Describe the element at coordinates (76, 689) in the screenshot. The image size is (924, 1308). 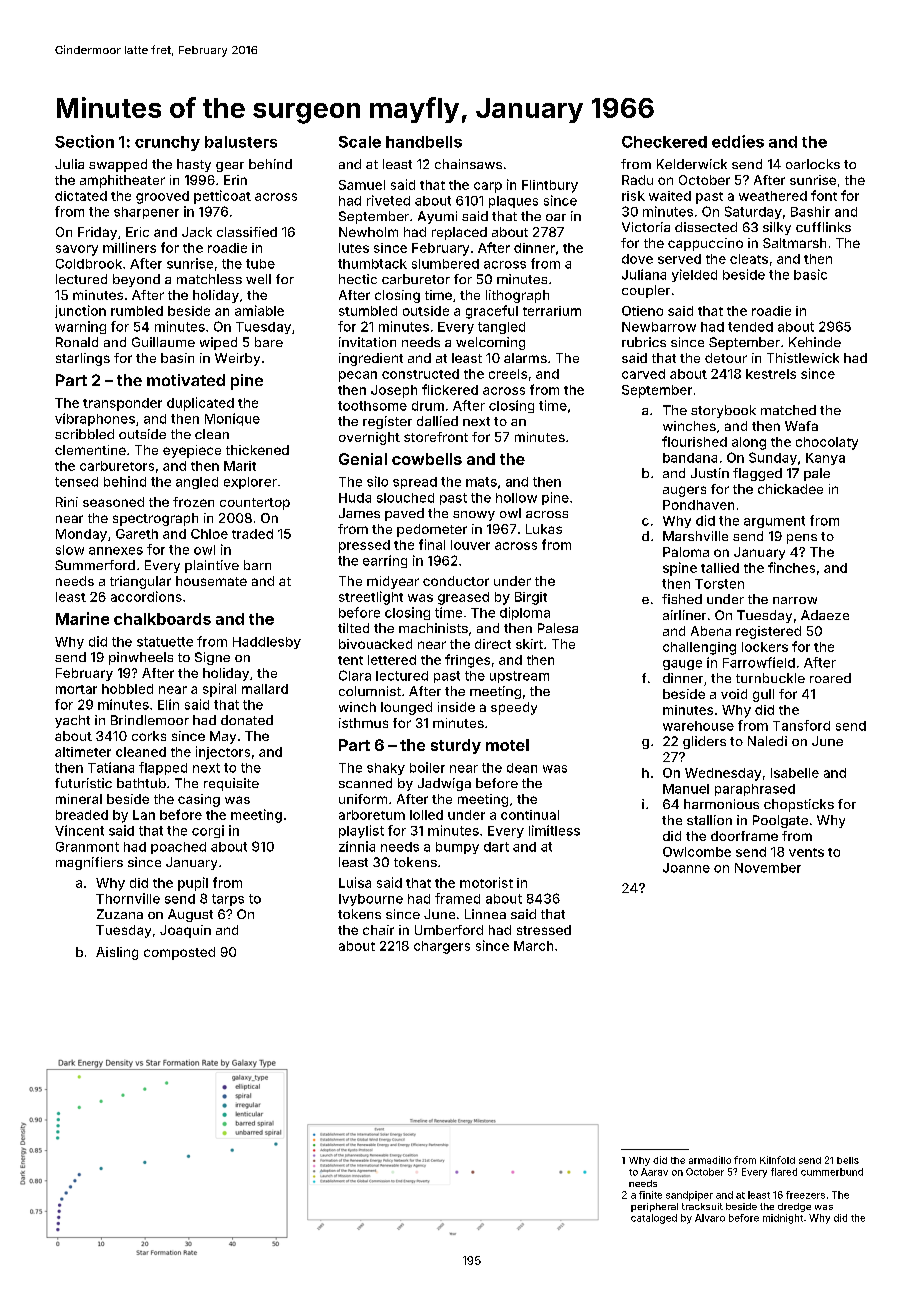
I see `mortar` at that location.
